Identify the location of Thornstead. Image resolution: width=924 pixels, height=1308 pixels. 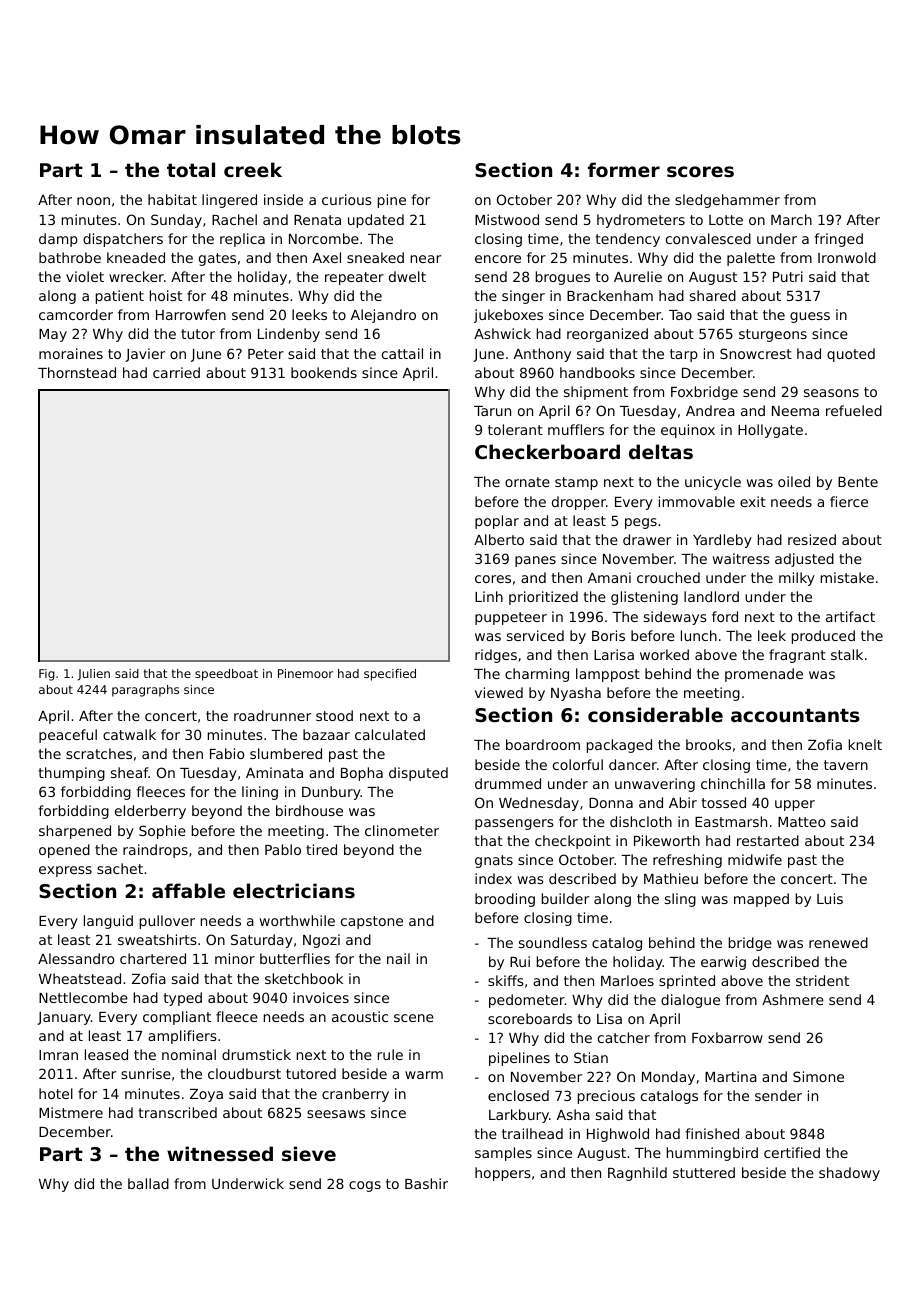
(77, 372).
